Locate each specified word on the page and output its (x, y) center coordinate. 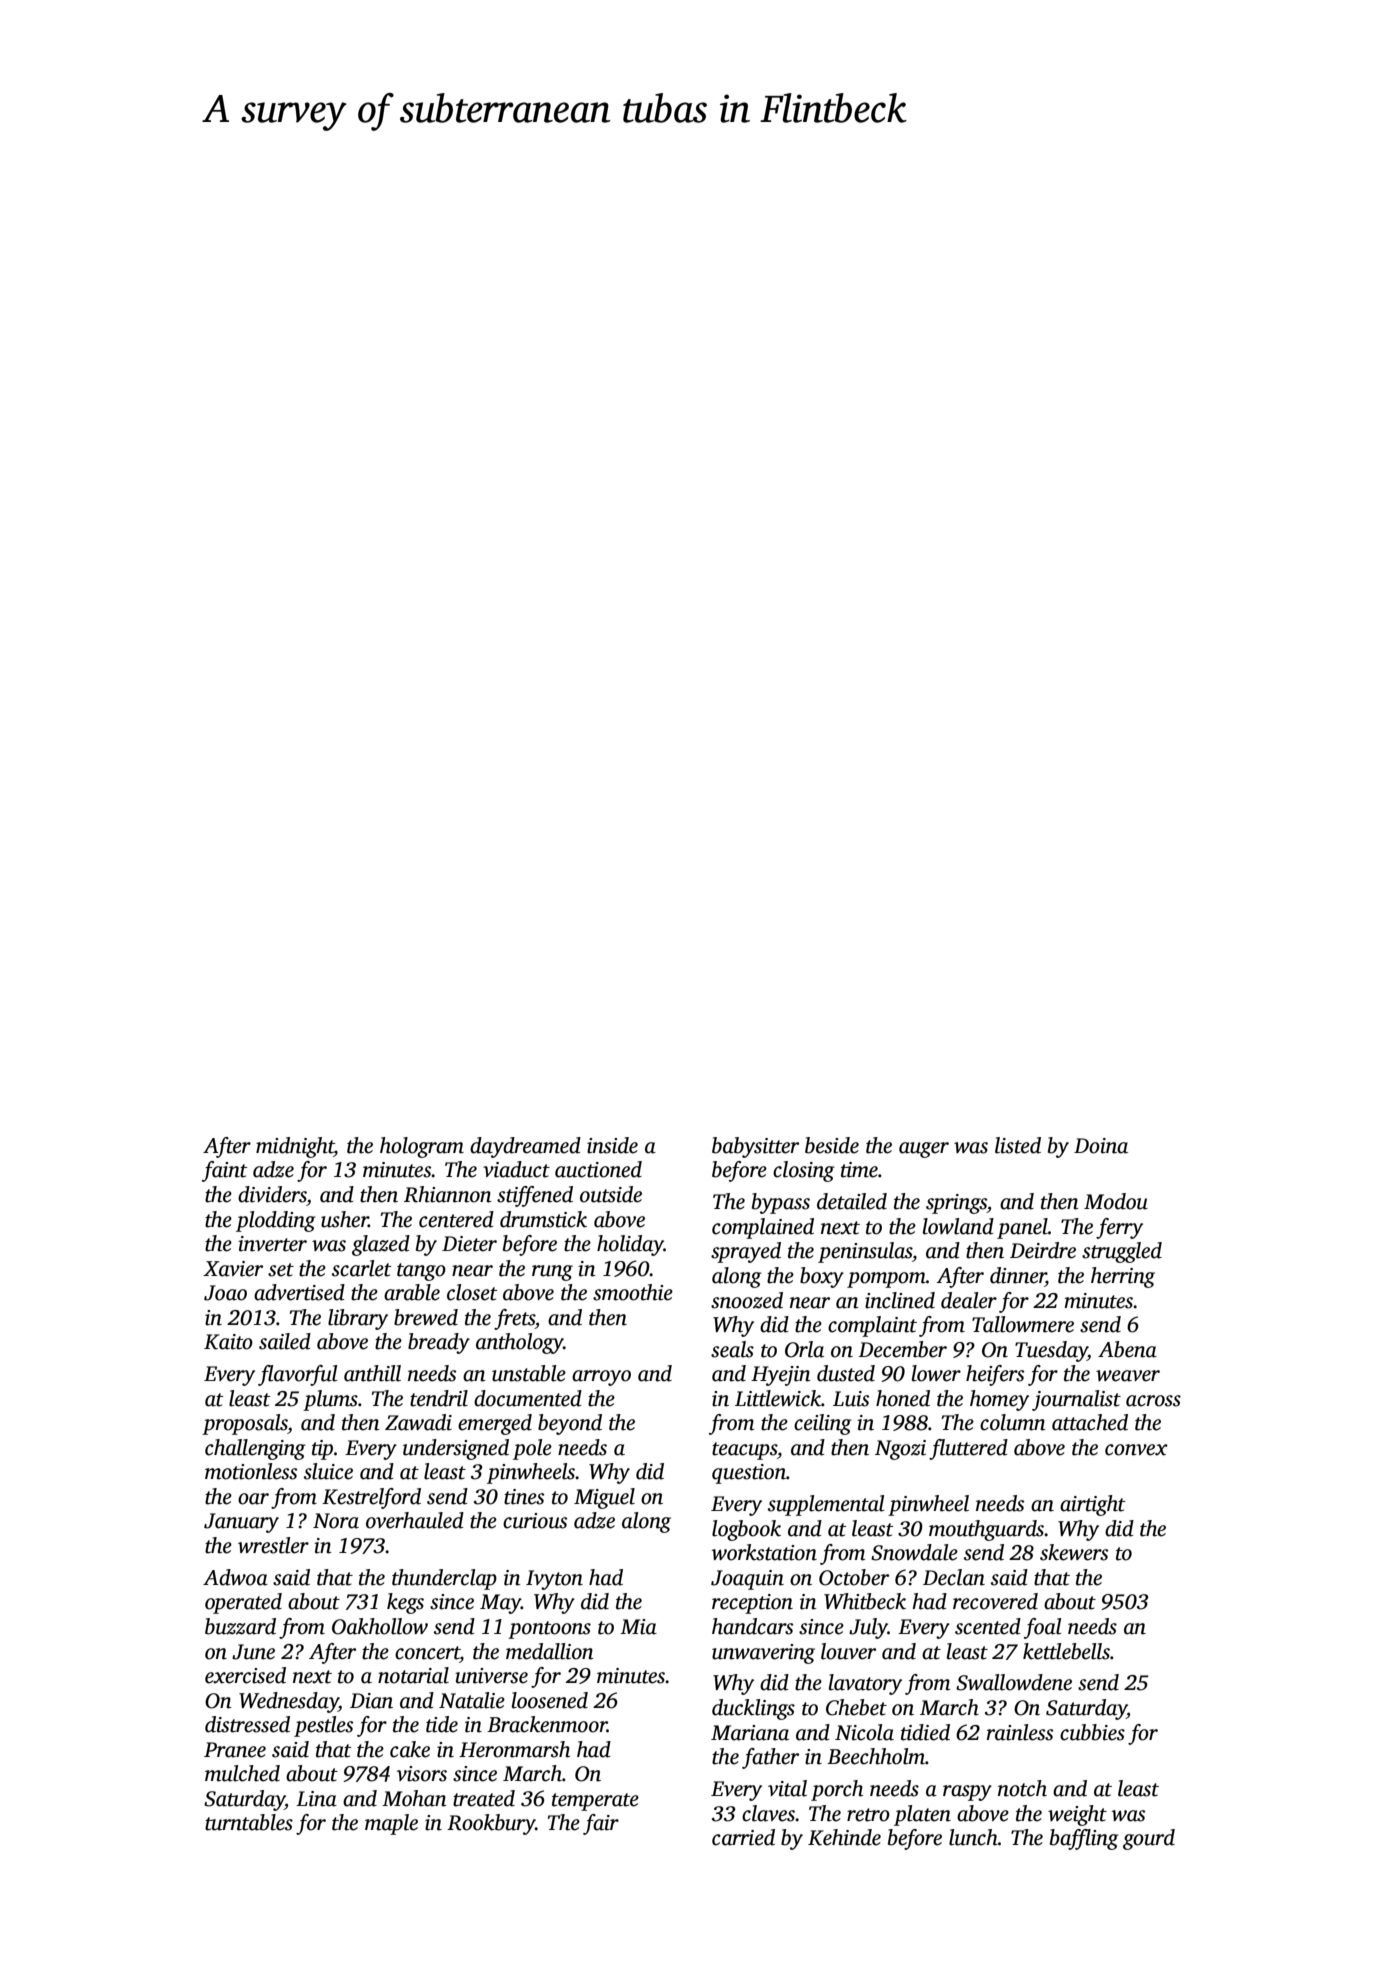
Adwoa (235, 1577)
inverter (272, 1244)
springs (956, 1204)
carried (743, 1837)
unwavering (763, 1654)
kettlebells (1066, 1651)
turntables (249, 1822)
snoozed (747, 1300)
